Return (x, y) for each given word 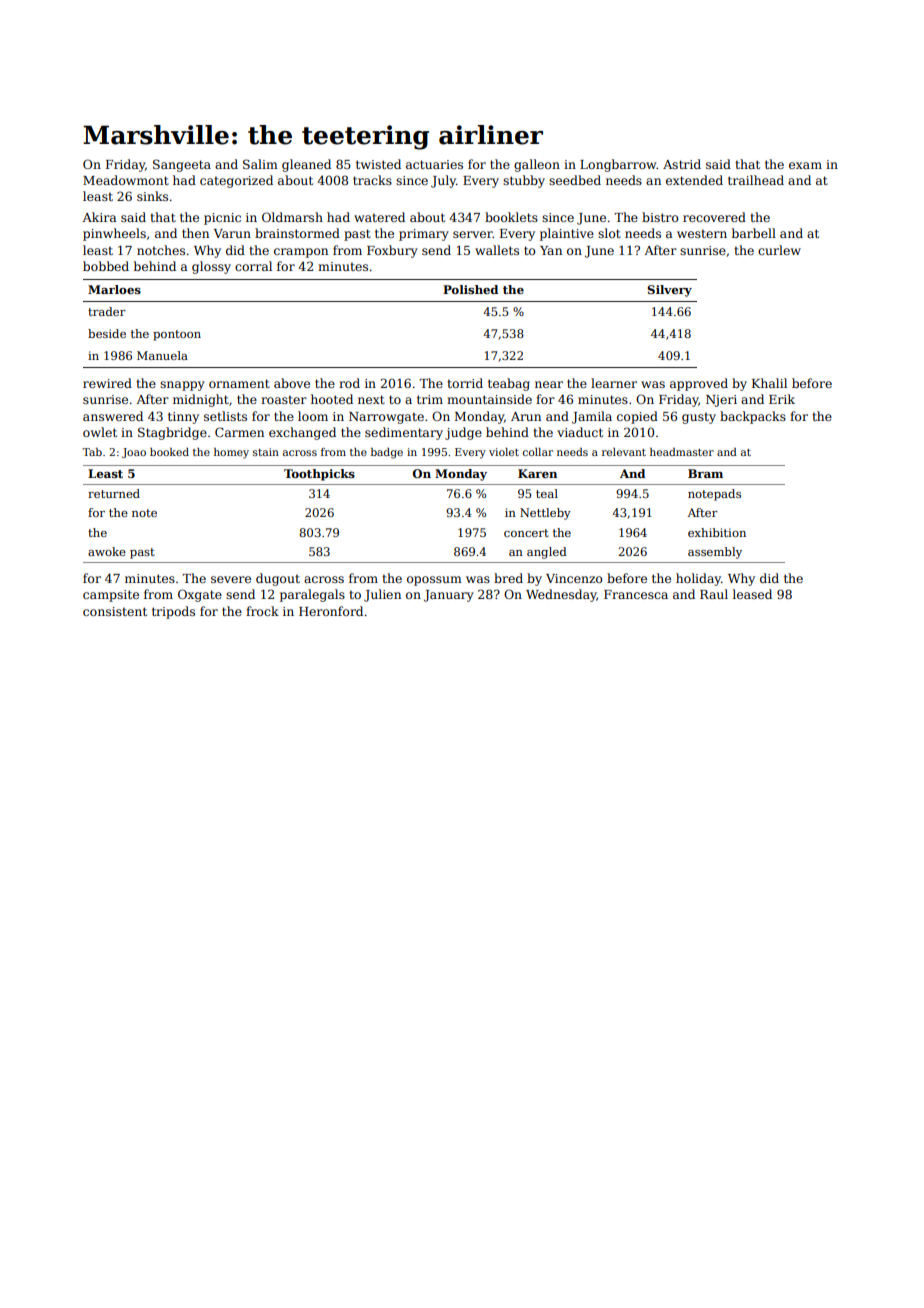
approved (699, 384)
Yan (551, 250)
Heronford (331, 611)
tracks (372, 180)
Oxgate (200, 595)
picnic (222, 219)
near (549, 384)
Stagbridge (172, 433)
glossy (211, 267)
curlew (779, 250)
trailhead (756, 180)
